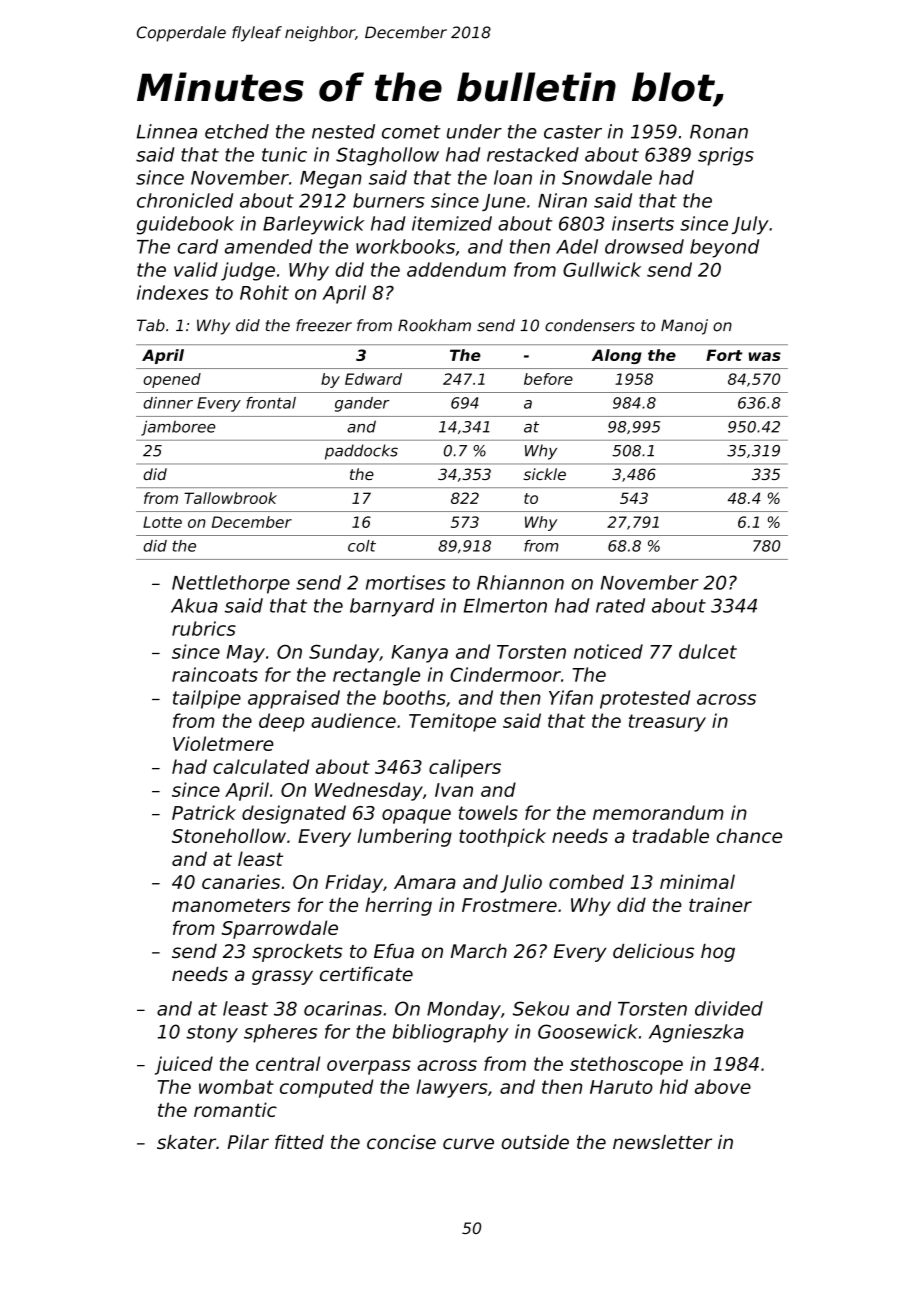  What do you see at coordinates (343, 131) in the screenshot?
I see `nested` at bounding box center [343, 131].
